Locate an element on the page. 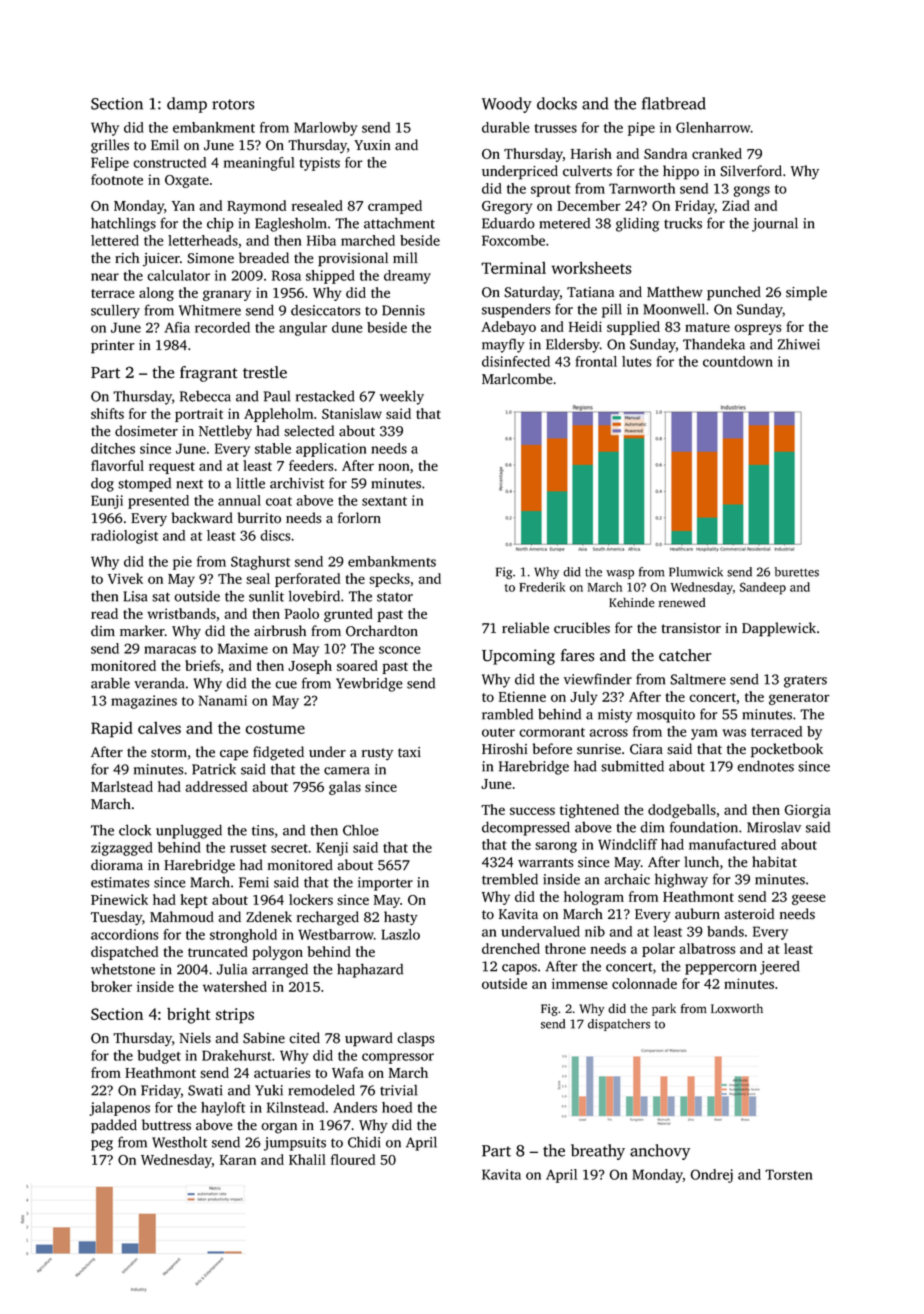  Yuxin is located at coordinates (372, 145).
